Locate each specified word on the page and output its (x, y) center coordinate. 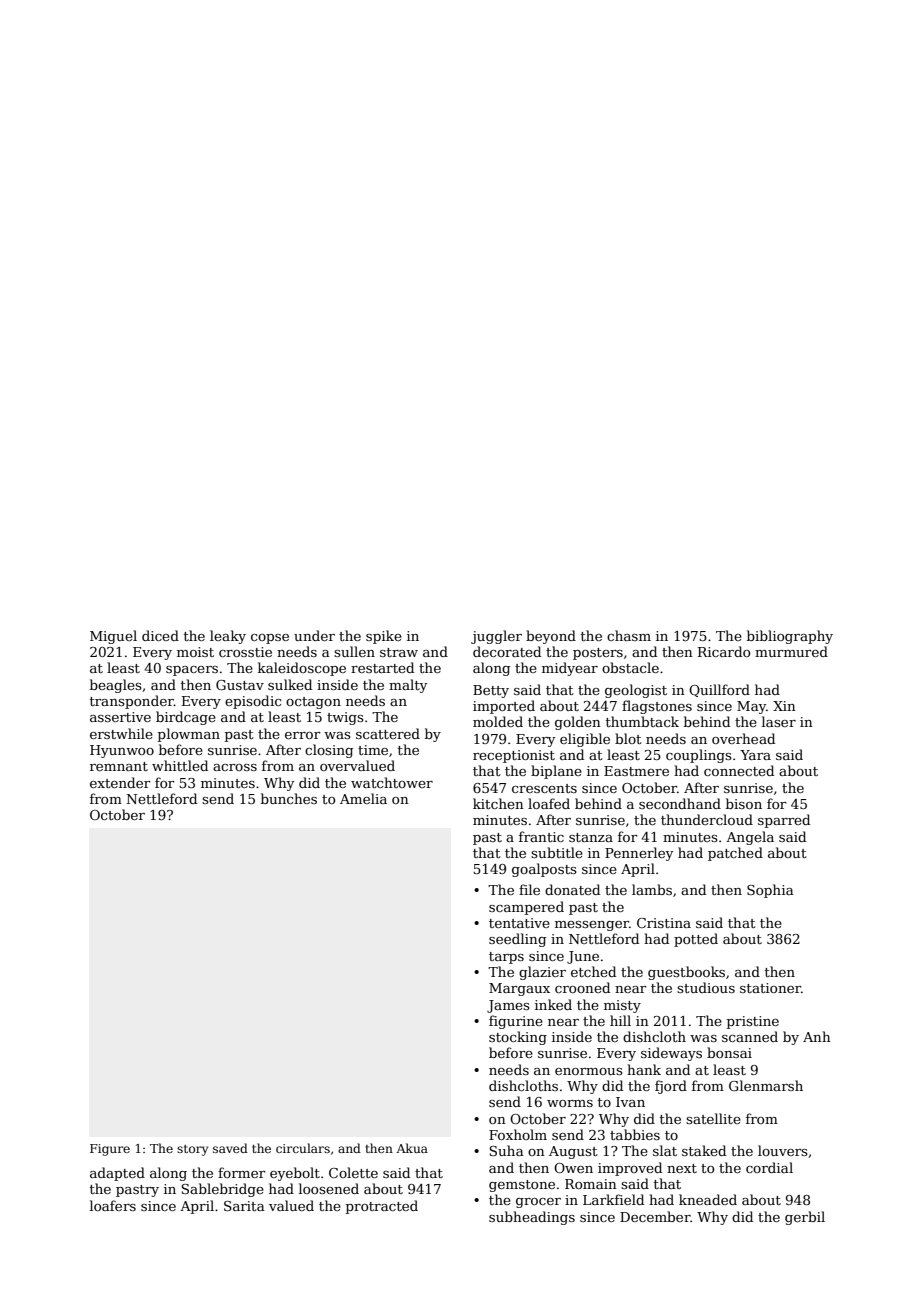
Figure (110, 1150)
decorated (507, 651)
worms (570, 1103)
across (235, 767)
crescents (544, 788)
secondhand (680, 803)
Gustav (240, 685)
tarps (506, 958)
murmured (791, 651)
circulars (303, 1148)
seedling (517, 940)
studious (706, 987)
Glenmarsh (766, 1085)
